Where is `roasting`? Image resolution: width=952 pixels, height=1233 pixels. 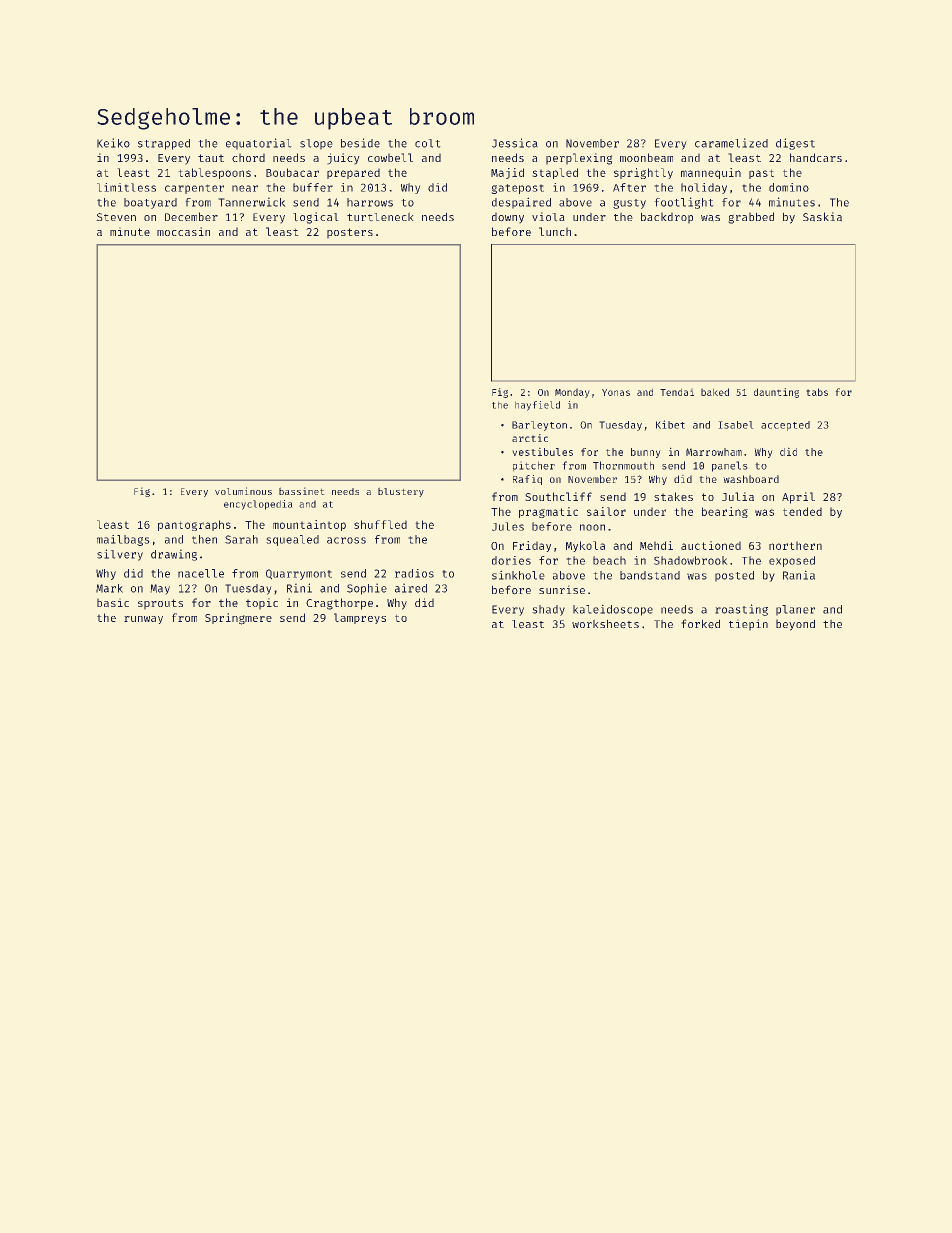 roasting is located at coordinates (741, 610).
